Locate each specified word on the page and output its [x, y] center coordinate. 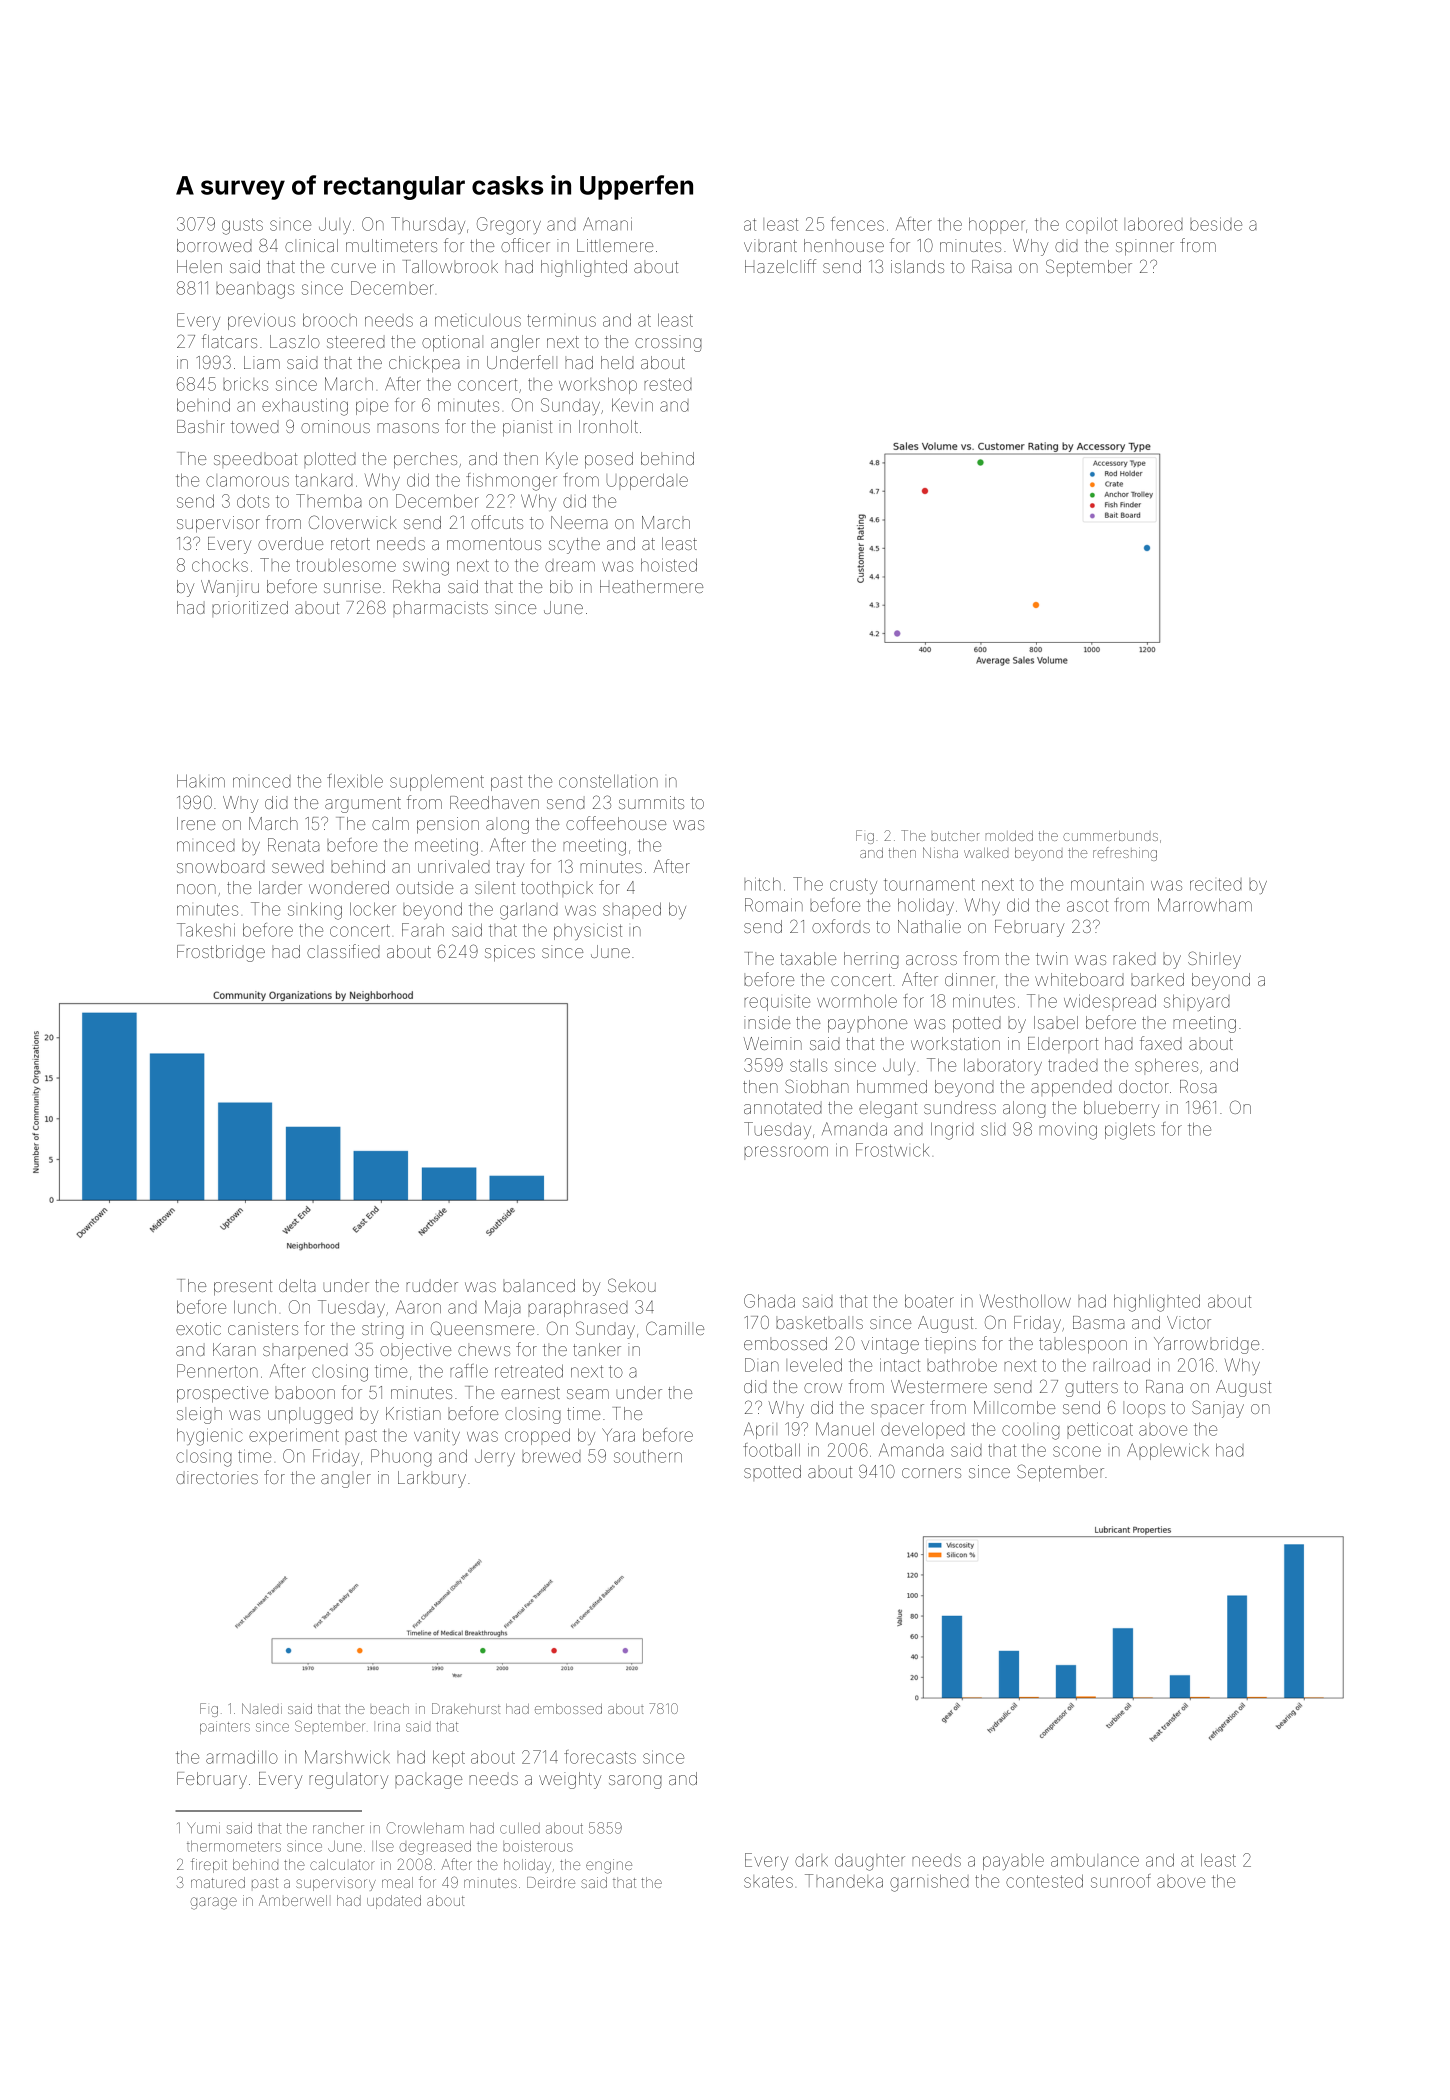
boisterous [538, 1846]
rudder [432, 1285]
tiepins [950, 1345]
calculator [342, 1864]
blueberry [1121, 1109]
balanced [539, 1285]
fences [857, 224]
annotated [782, 1108]
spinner [1145, 247]
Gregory [509, 226]
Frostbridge [221, 953]
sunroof [1121, 1881]
